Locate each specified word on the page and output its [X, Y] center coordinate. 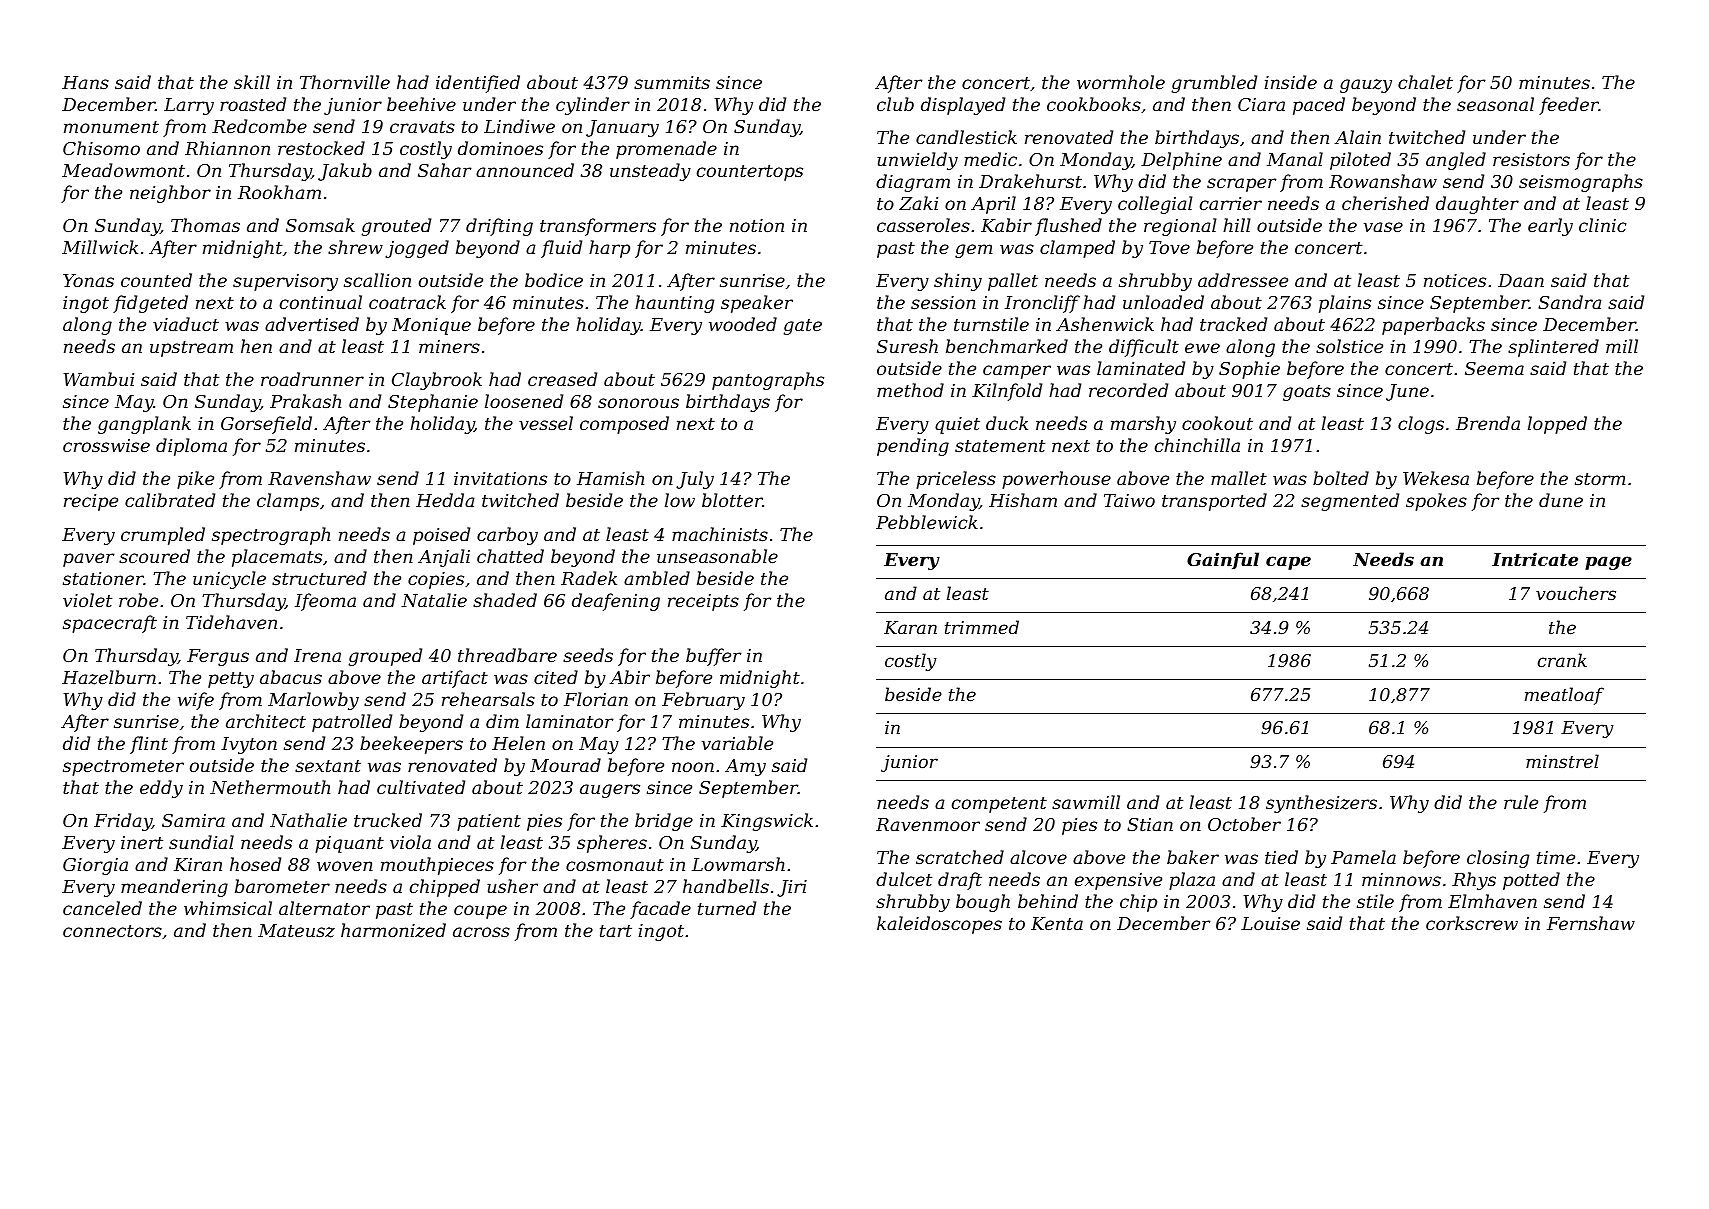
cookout [1217, 423]
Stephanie [433, 403]
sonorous [638, 403]
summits [672, 82]
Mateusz [296, 931]
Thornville [345, 82]
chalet [1425, 82]
